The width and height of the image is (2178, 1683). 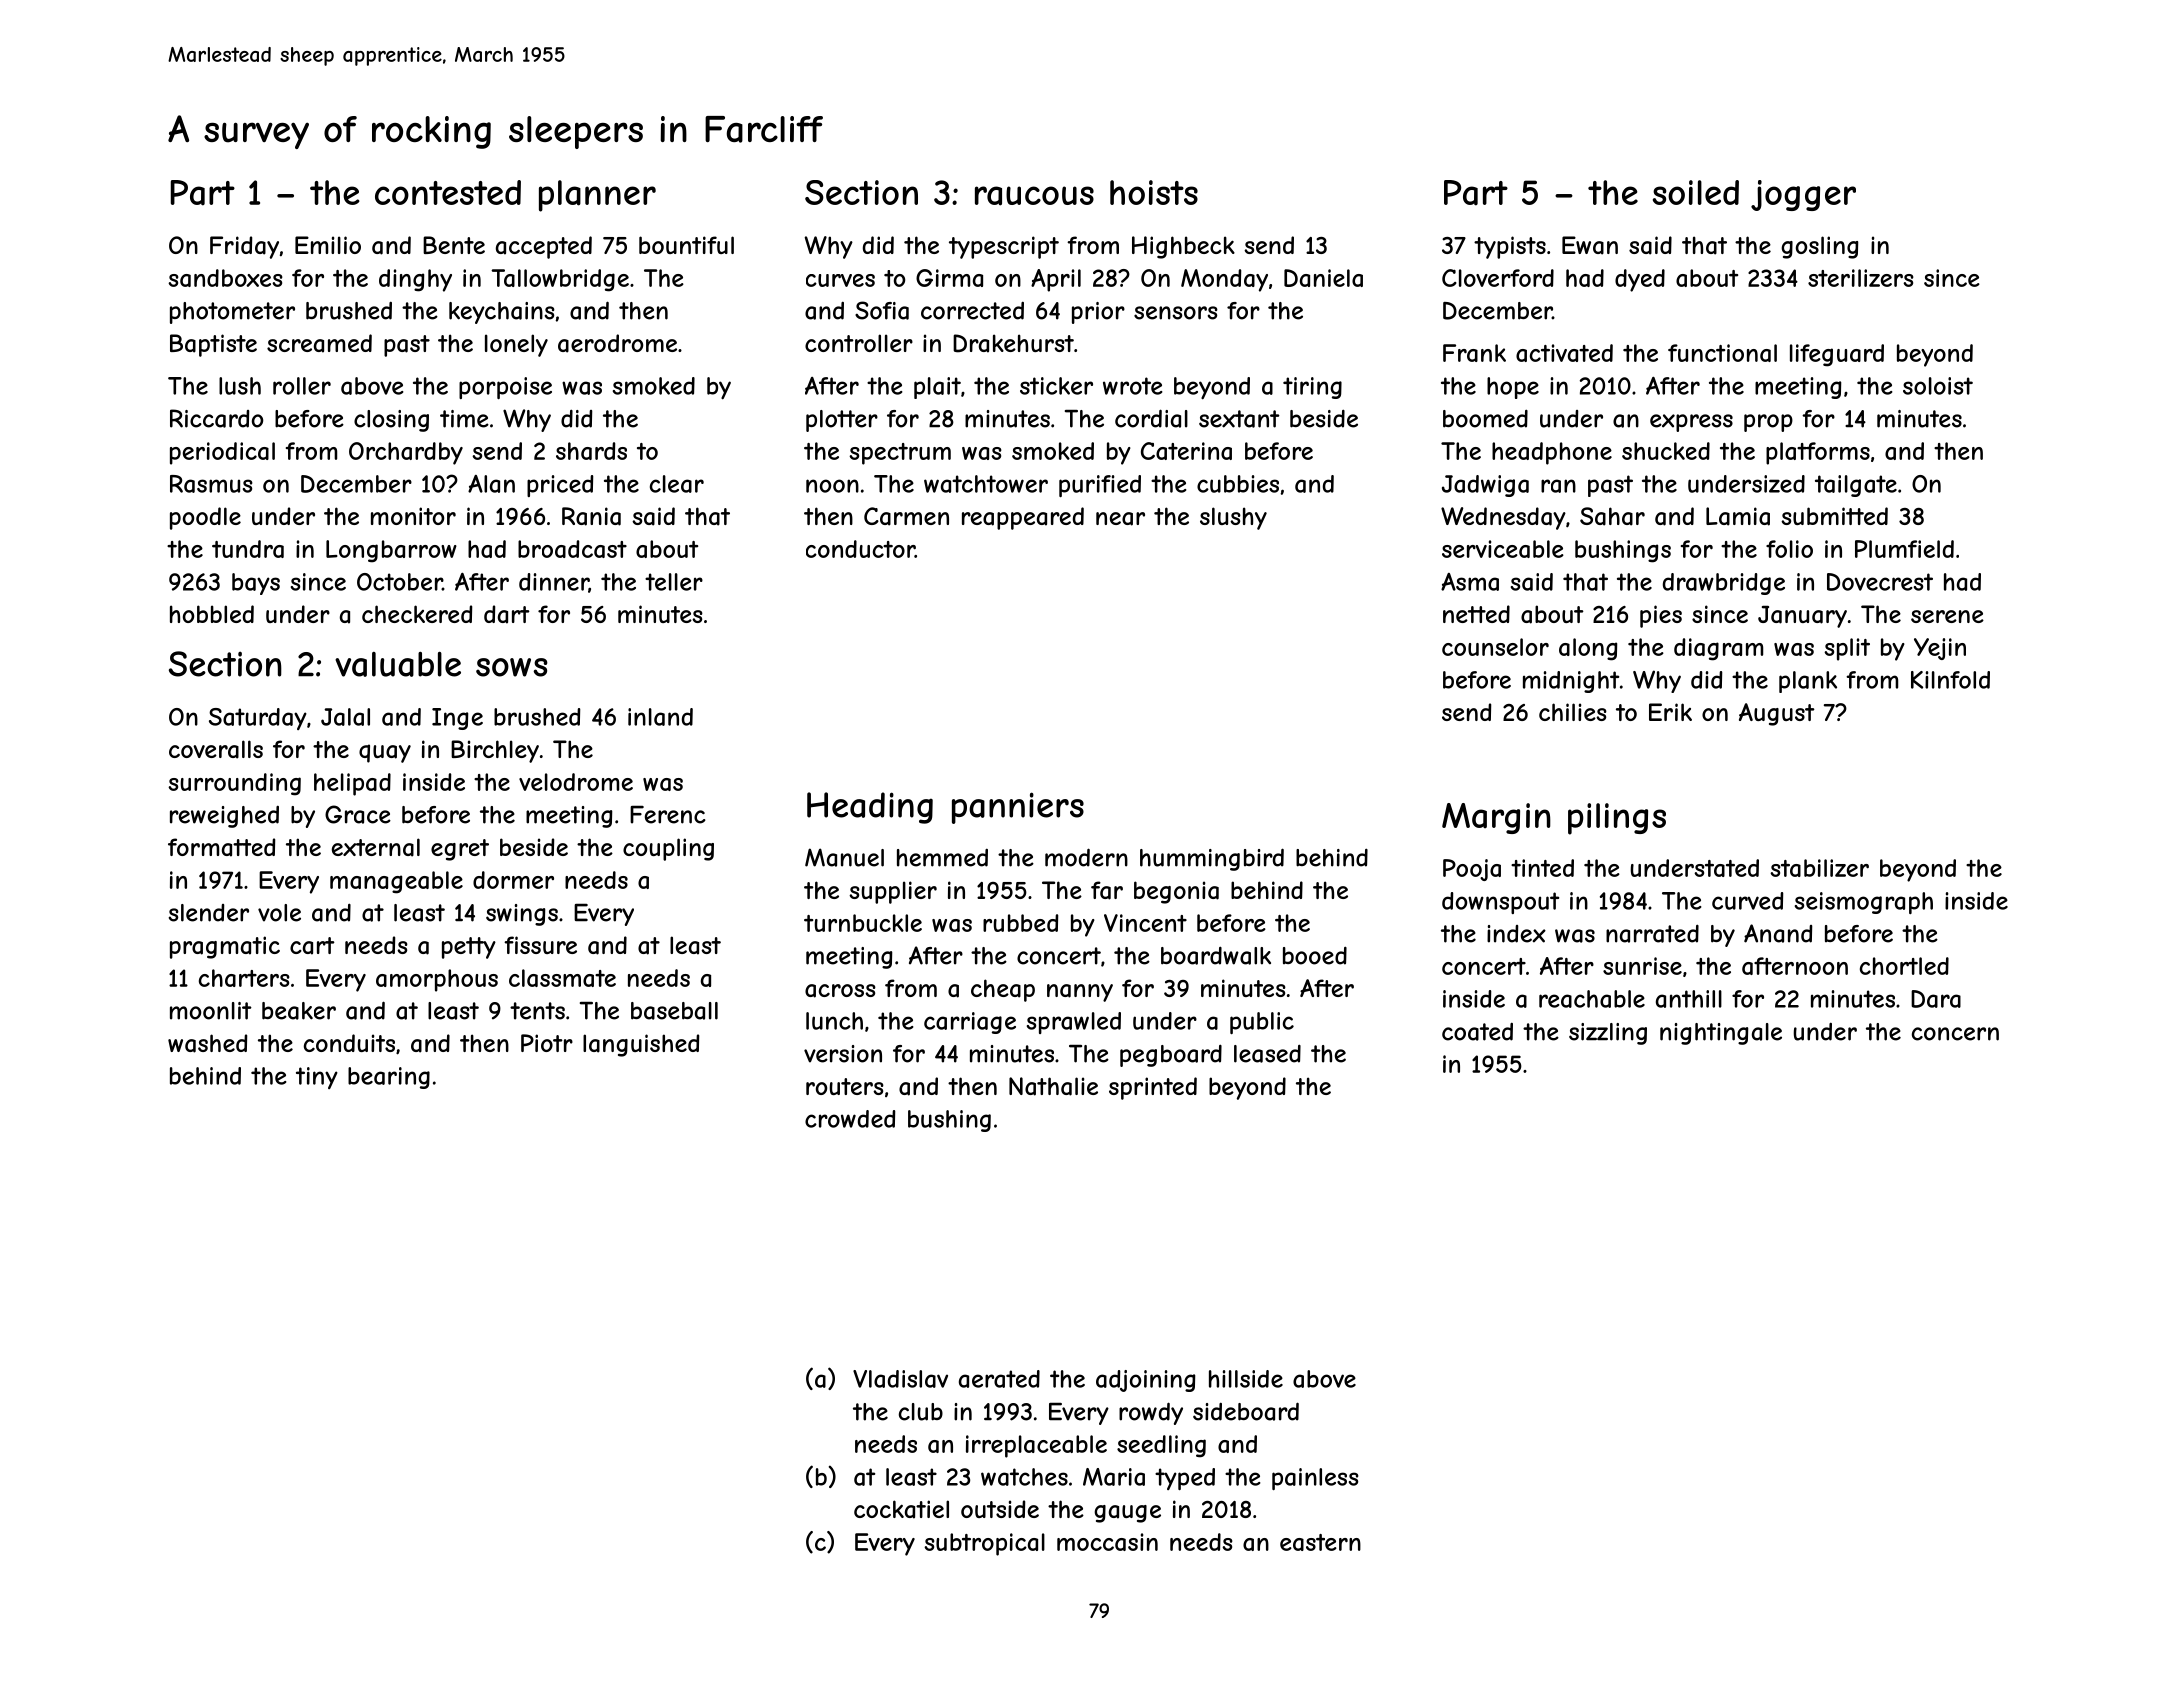 I want to click on stabilizer, so click(x=1819, y=868).
